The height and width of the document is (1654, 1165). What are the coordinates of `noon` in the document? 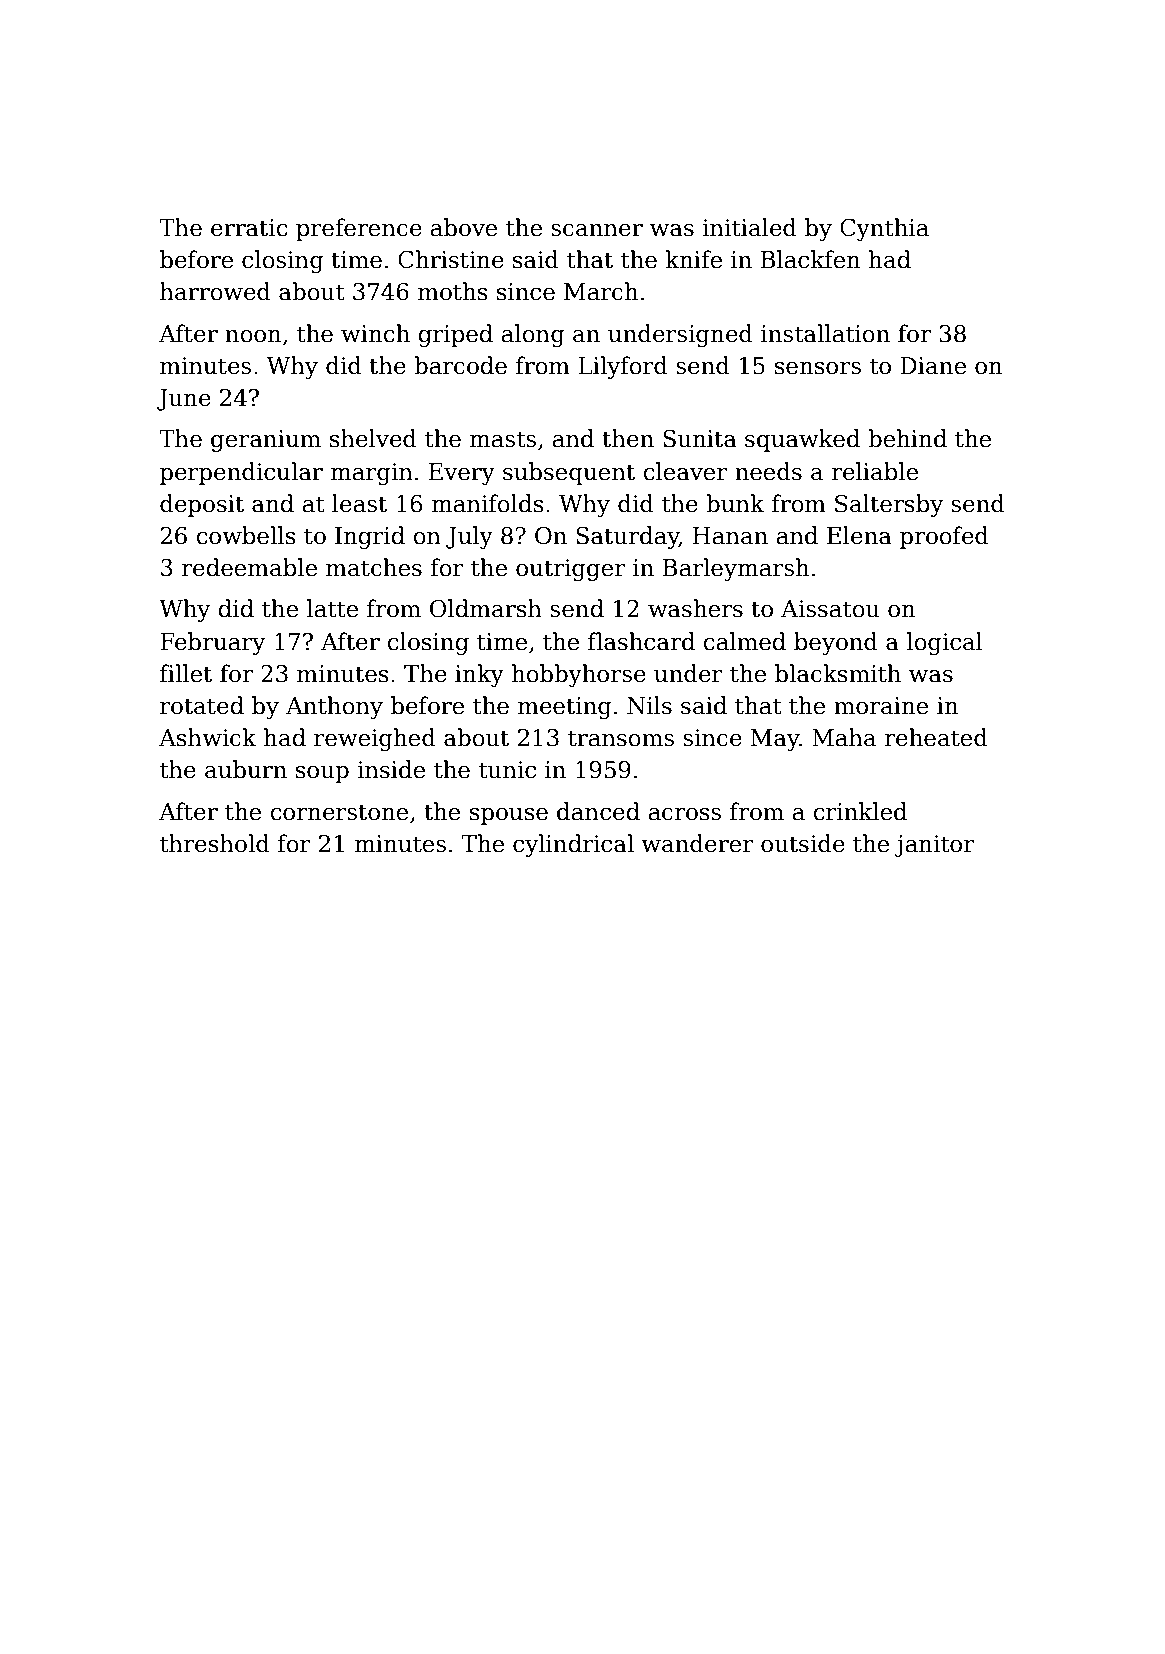 It's located at (253, 336).
